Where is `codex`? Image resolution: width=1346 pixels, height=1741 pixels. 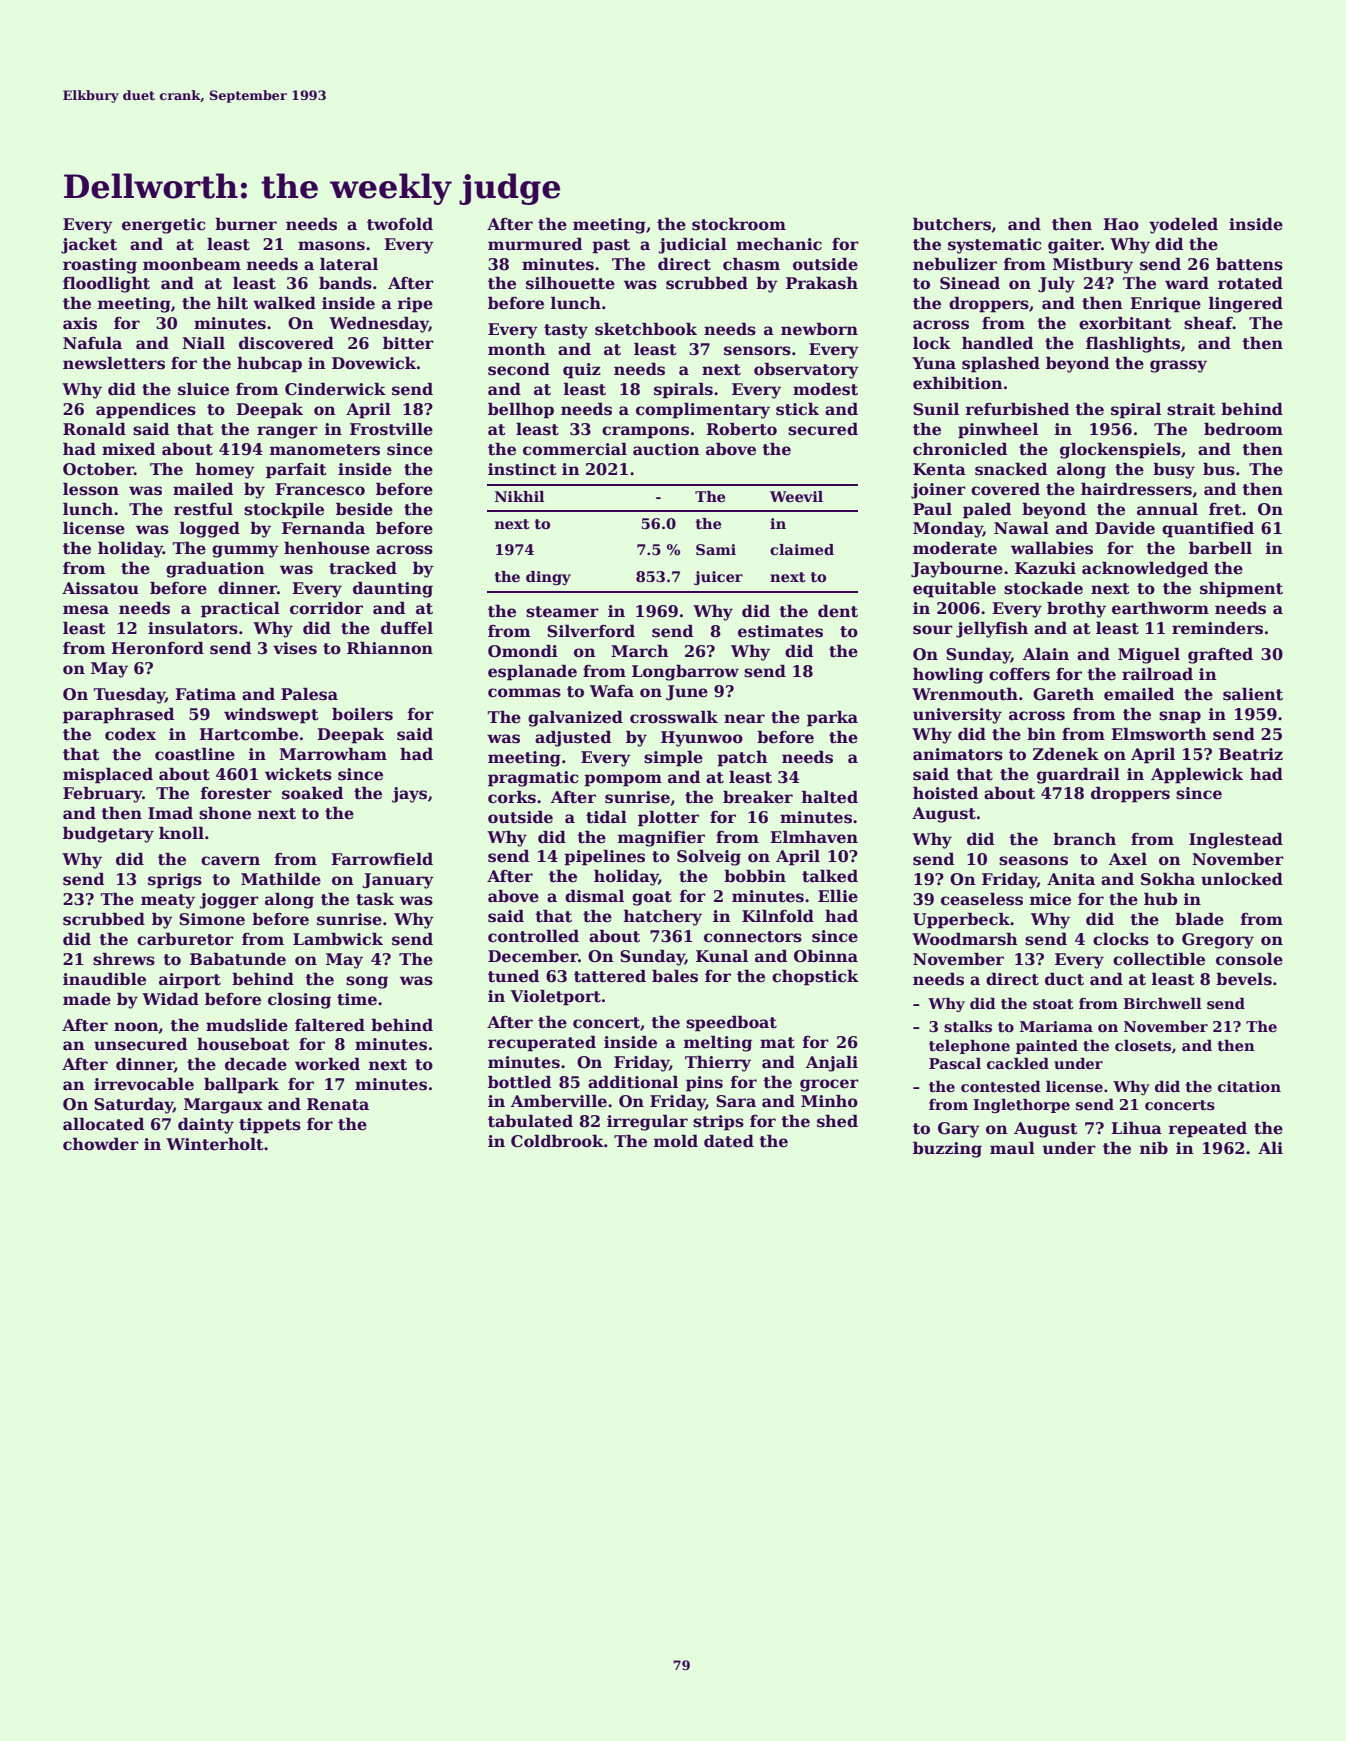
codex is located at coordinates (130, 734).
